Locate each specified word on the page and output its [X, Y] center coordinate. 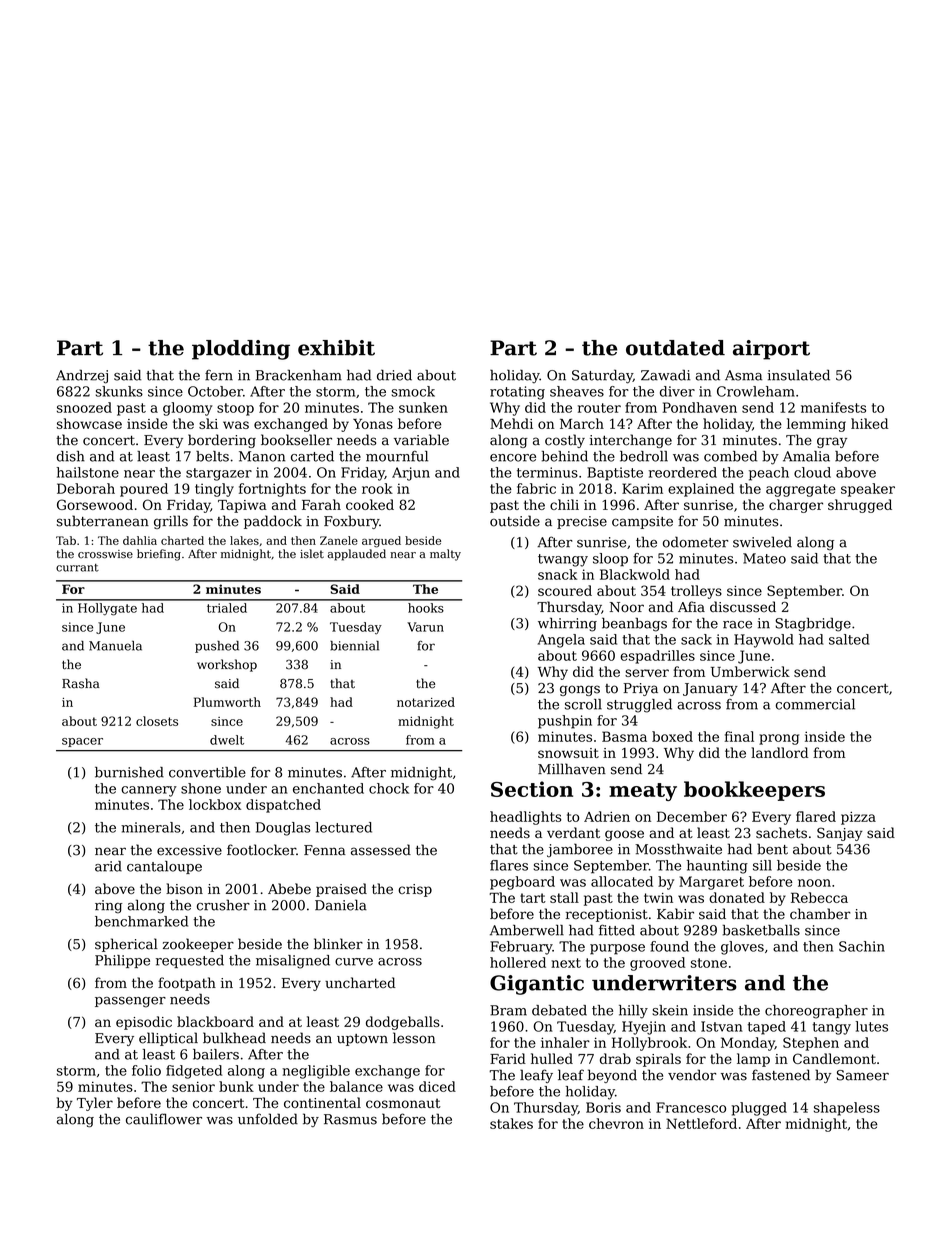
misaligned [293, 962]
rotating [517, 393]
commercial [815, 704]
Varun [425, 627]
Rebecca [819, 897]
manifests [833, 407]
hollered [518, 962]
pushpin [565, 722]
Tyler [95, 1104]
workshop [227, 665]
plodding [241, 350]
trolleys [696, 592]
